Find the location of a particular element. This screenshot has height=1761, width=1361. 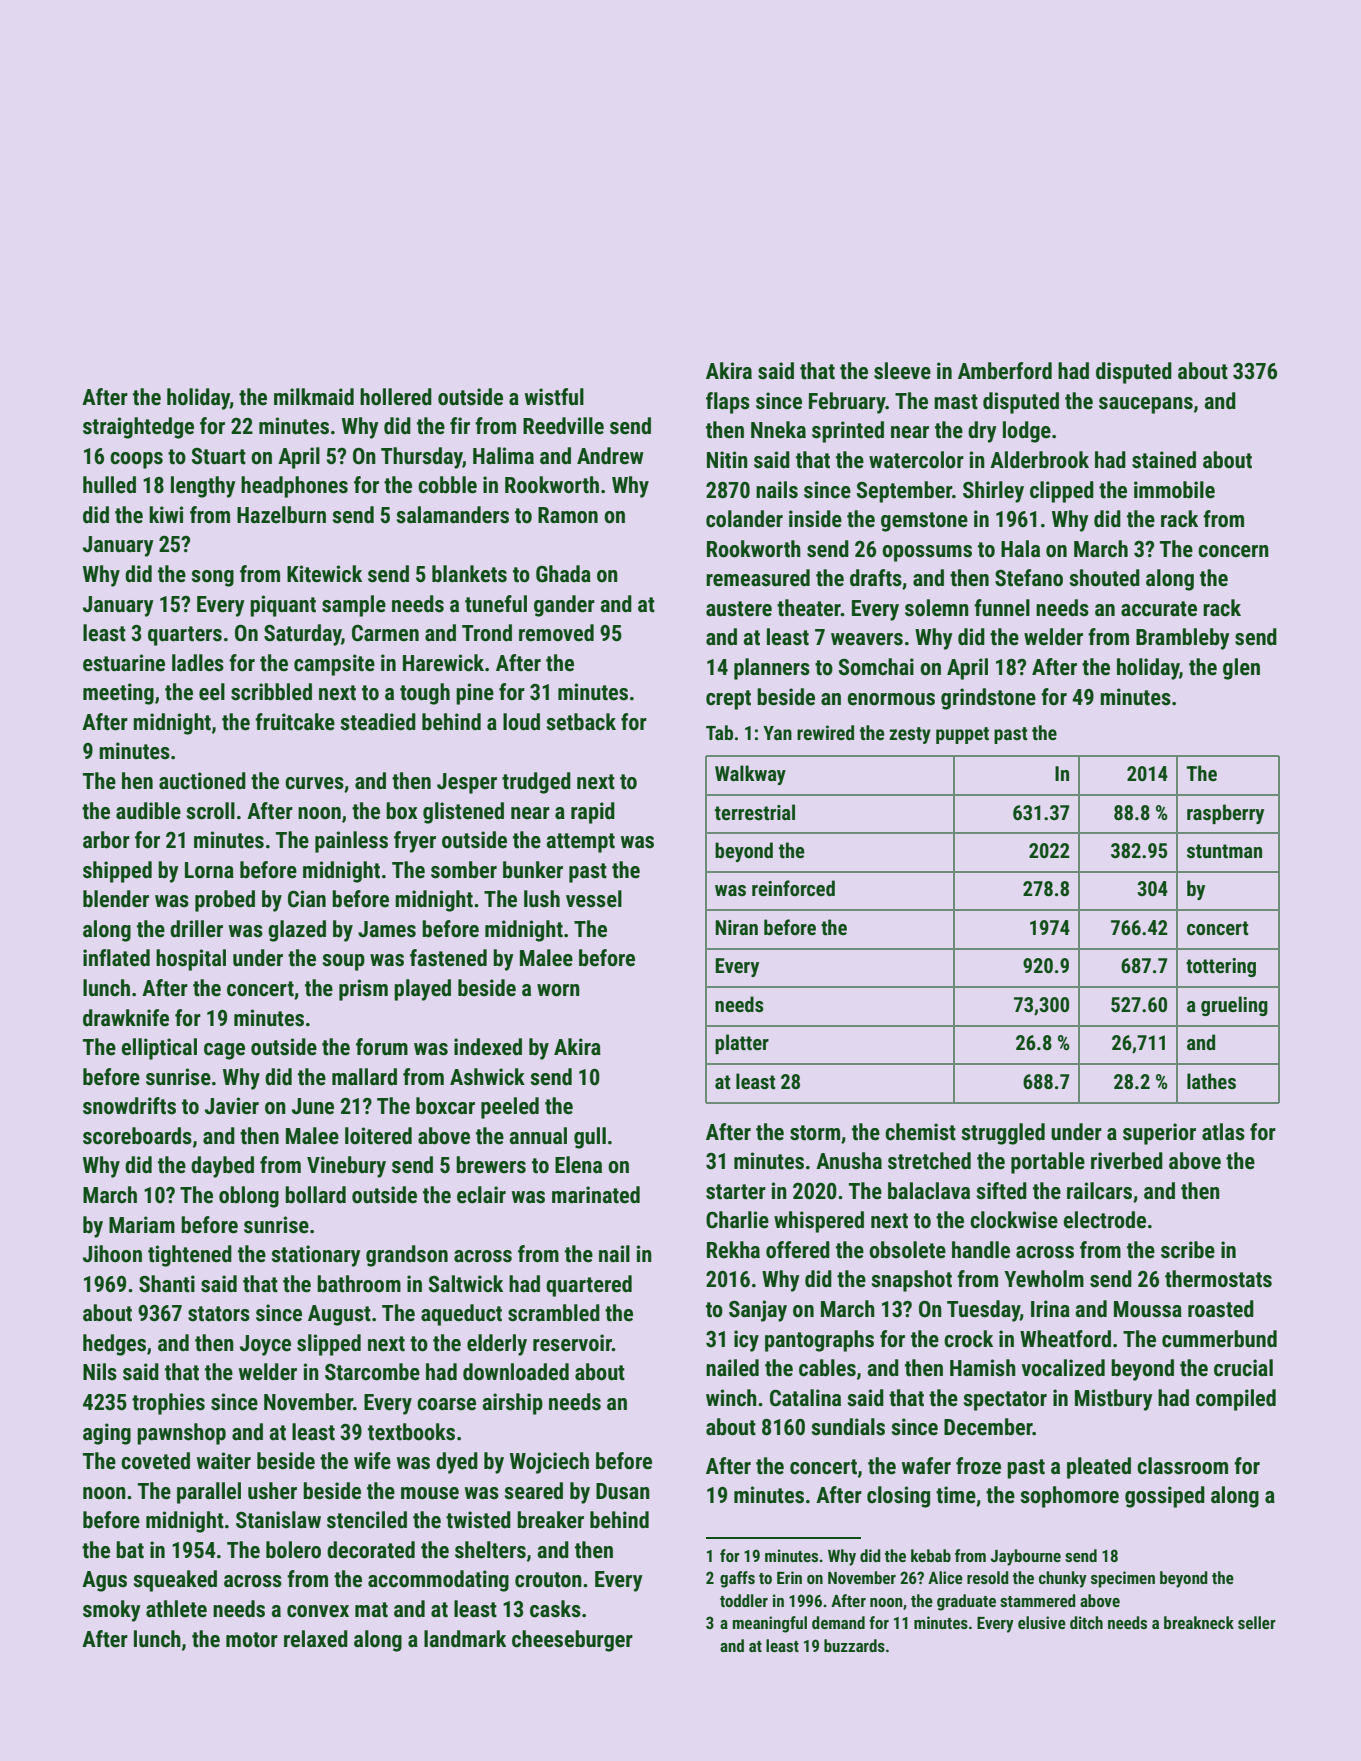

Starcombe is located at coordinates (372, 1372).
